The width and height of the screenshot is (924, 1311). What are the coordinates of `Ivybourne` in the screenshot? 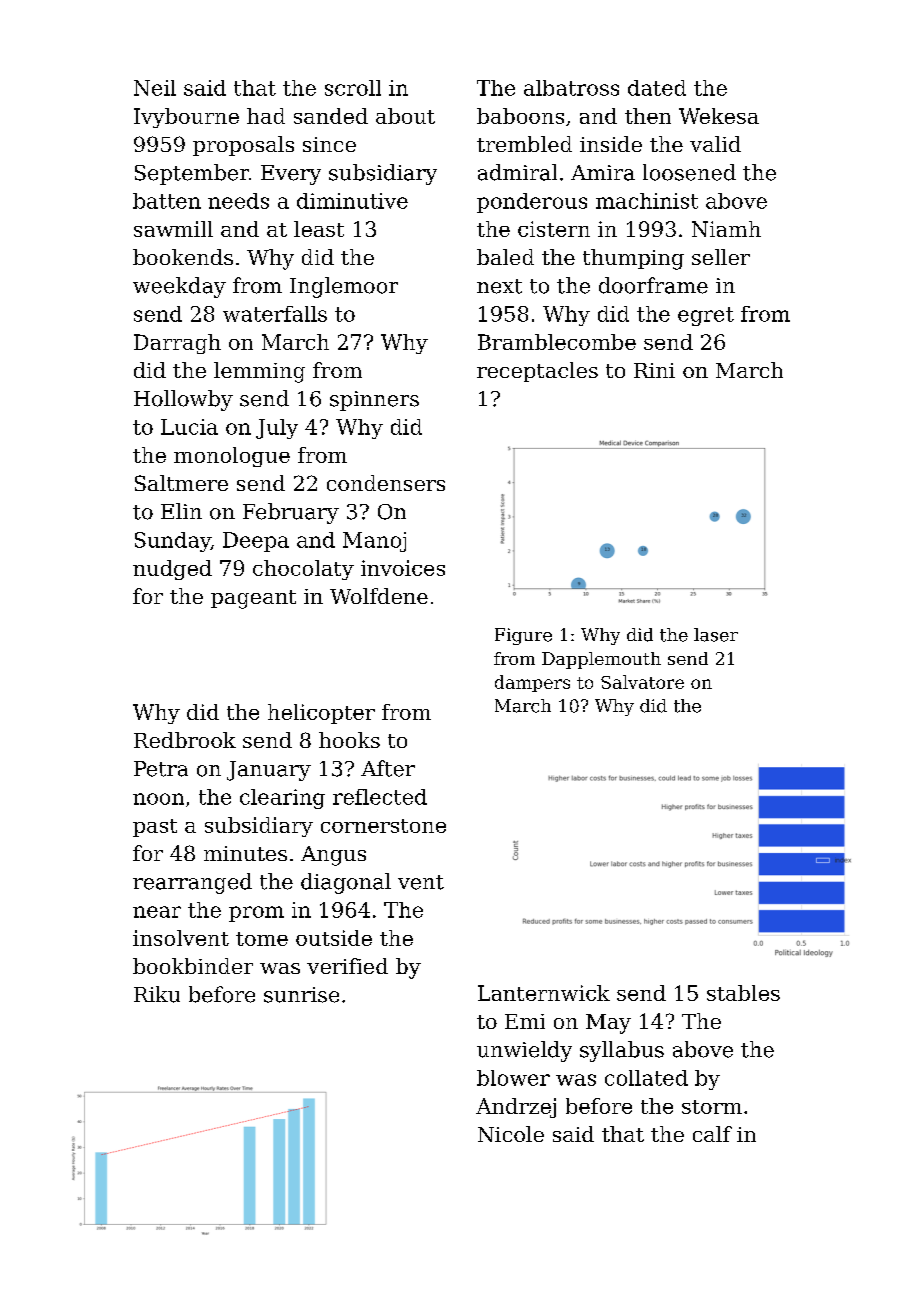 It's located at (186, 118).
